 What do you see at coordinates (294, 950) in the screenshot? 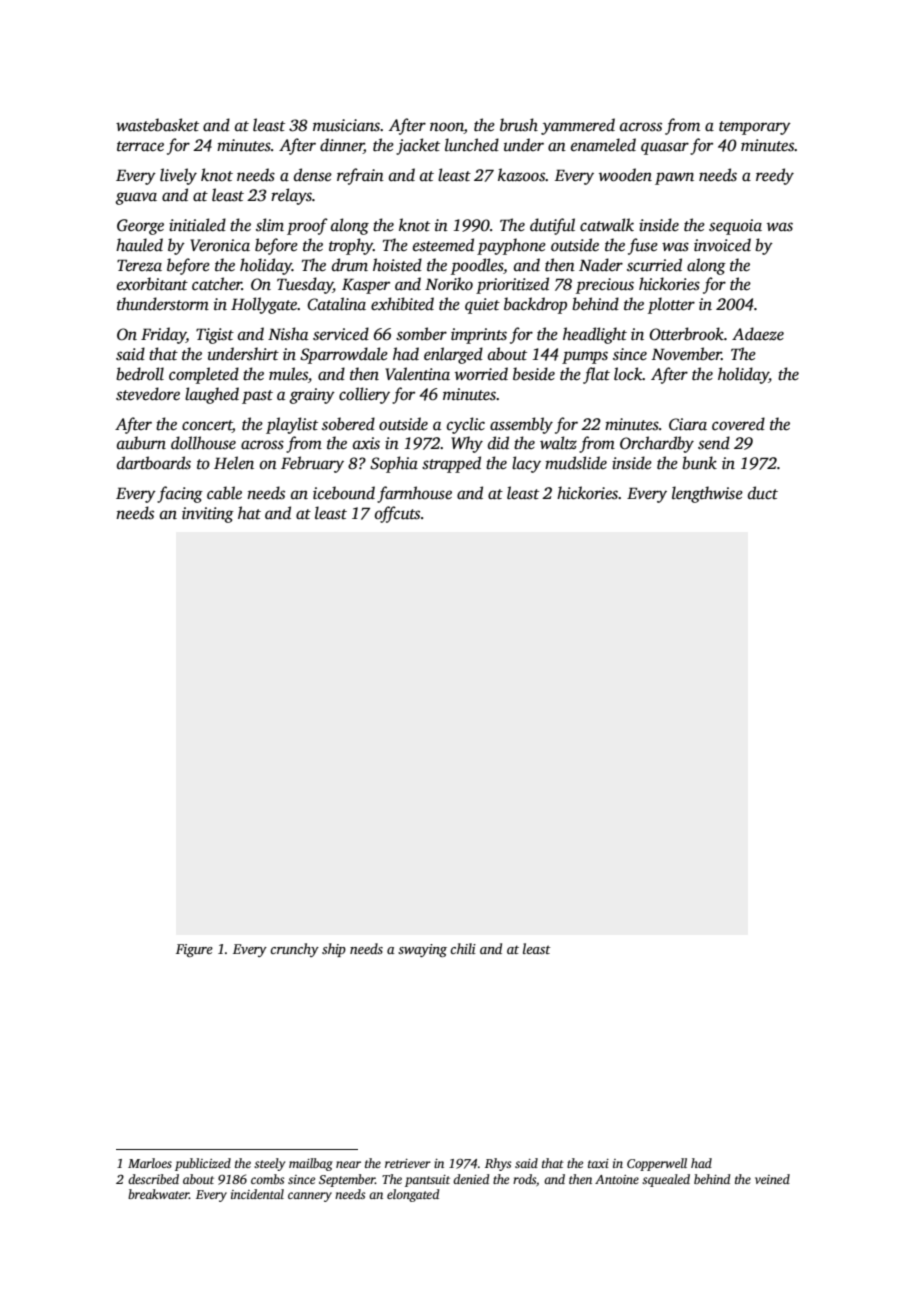
I see `crunchy` at bounding box center [294, 950].
